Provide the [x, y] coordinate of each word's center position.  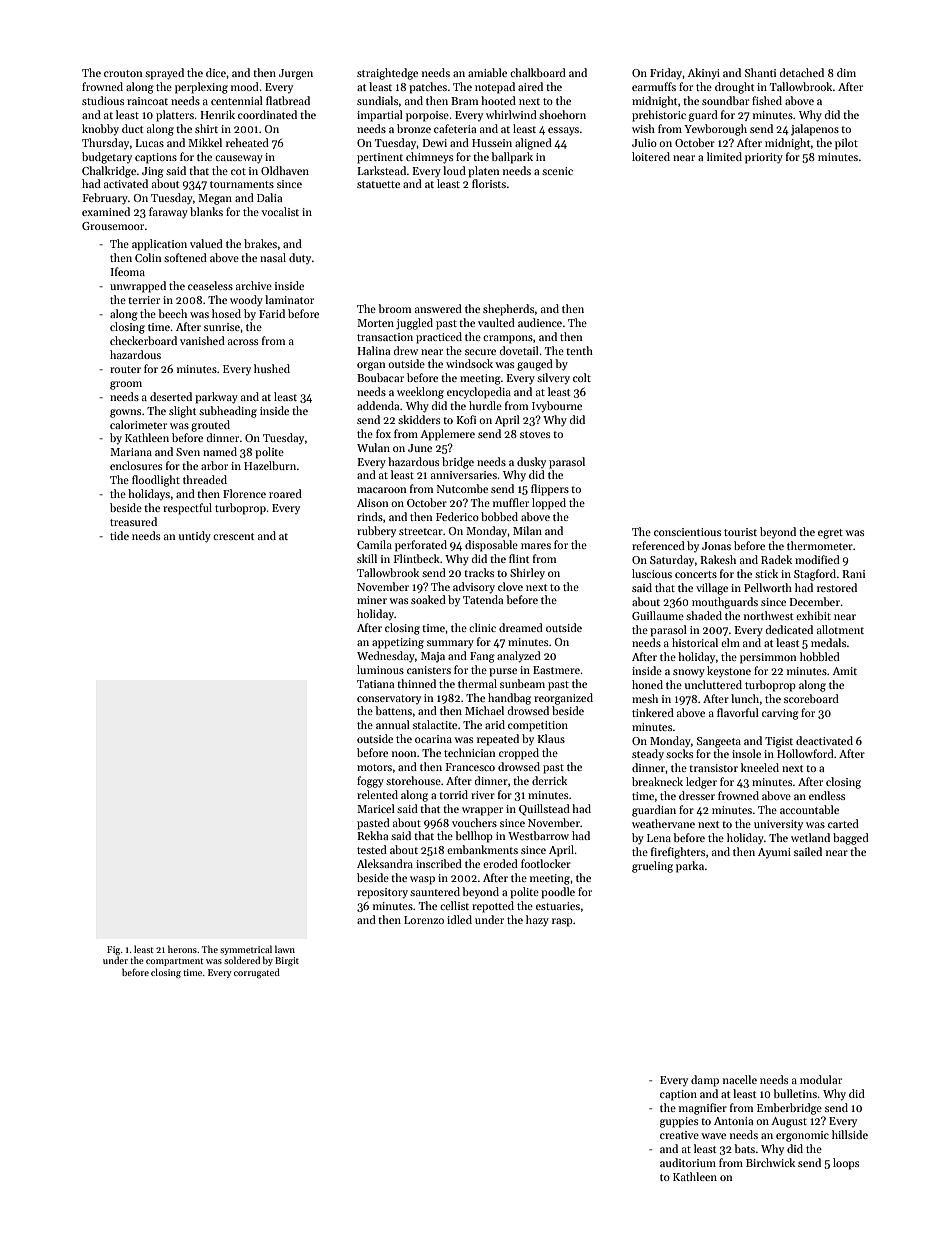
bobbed [499, 516]
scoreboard [811, 698]
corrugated [257, 973]
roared [285, 493]
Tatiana [375, 684]
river [483, 795]
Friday [666, 74]
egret [830, 534]
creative [679, 1135]
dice [216, 72]
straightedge [387, 74]
